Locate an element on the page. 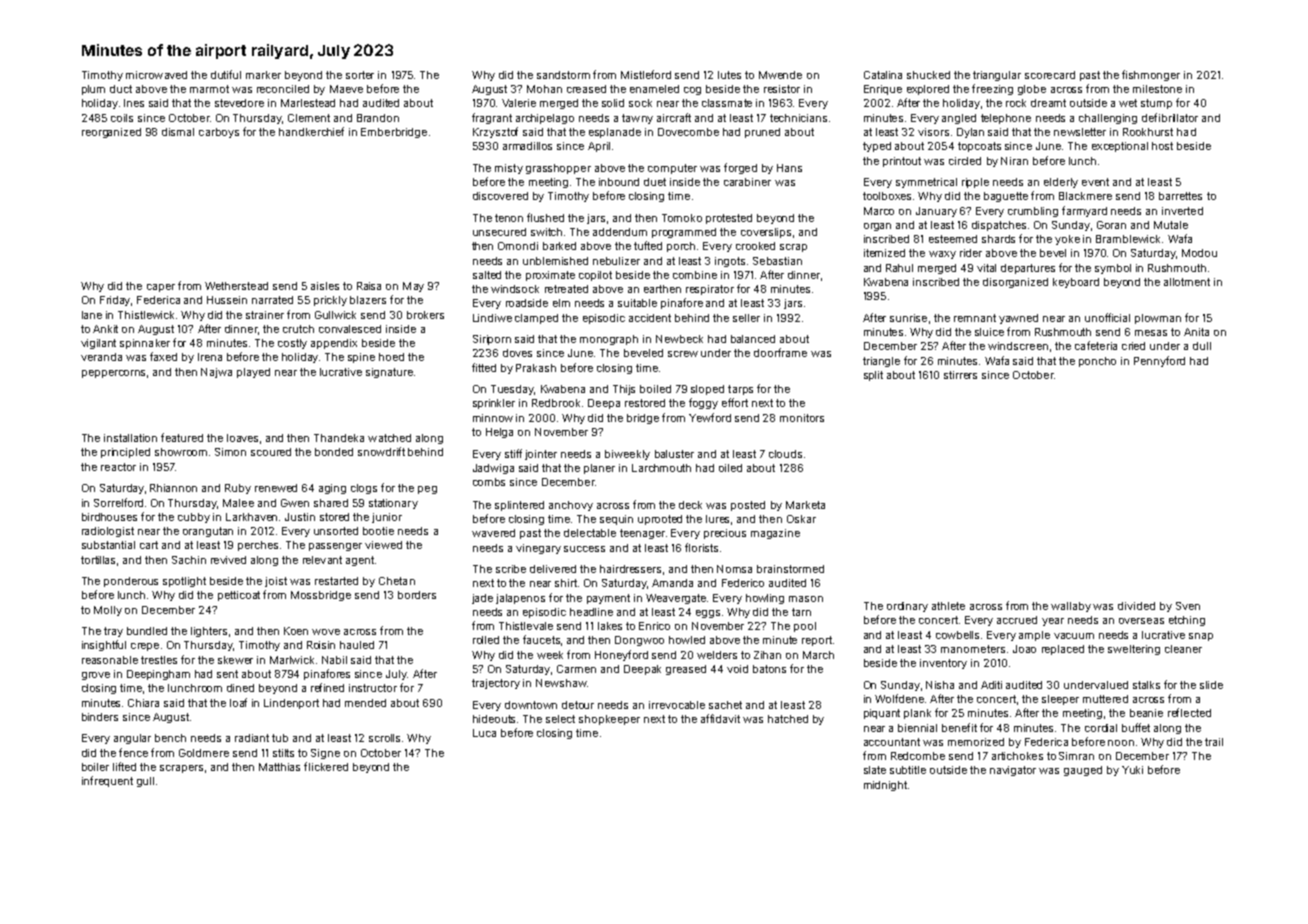  Pennyford is located at coordinates (1159, 361).
